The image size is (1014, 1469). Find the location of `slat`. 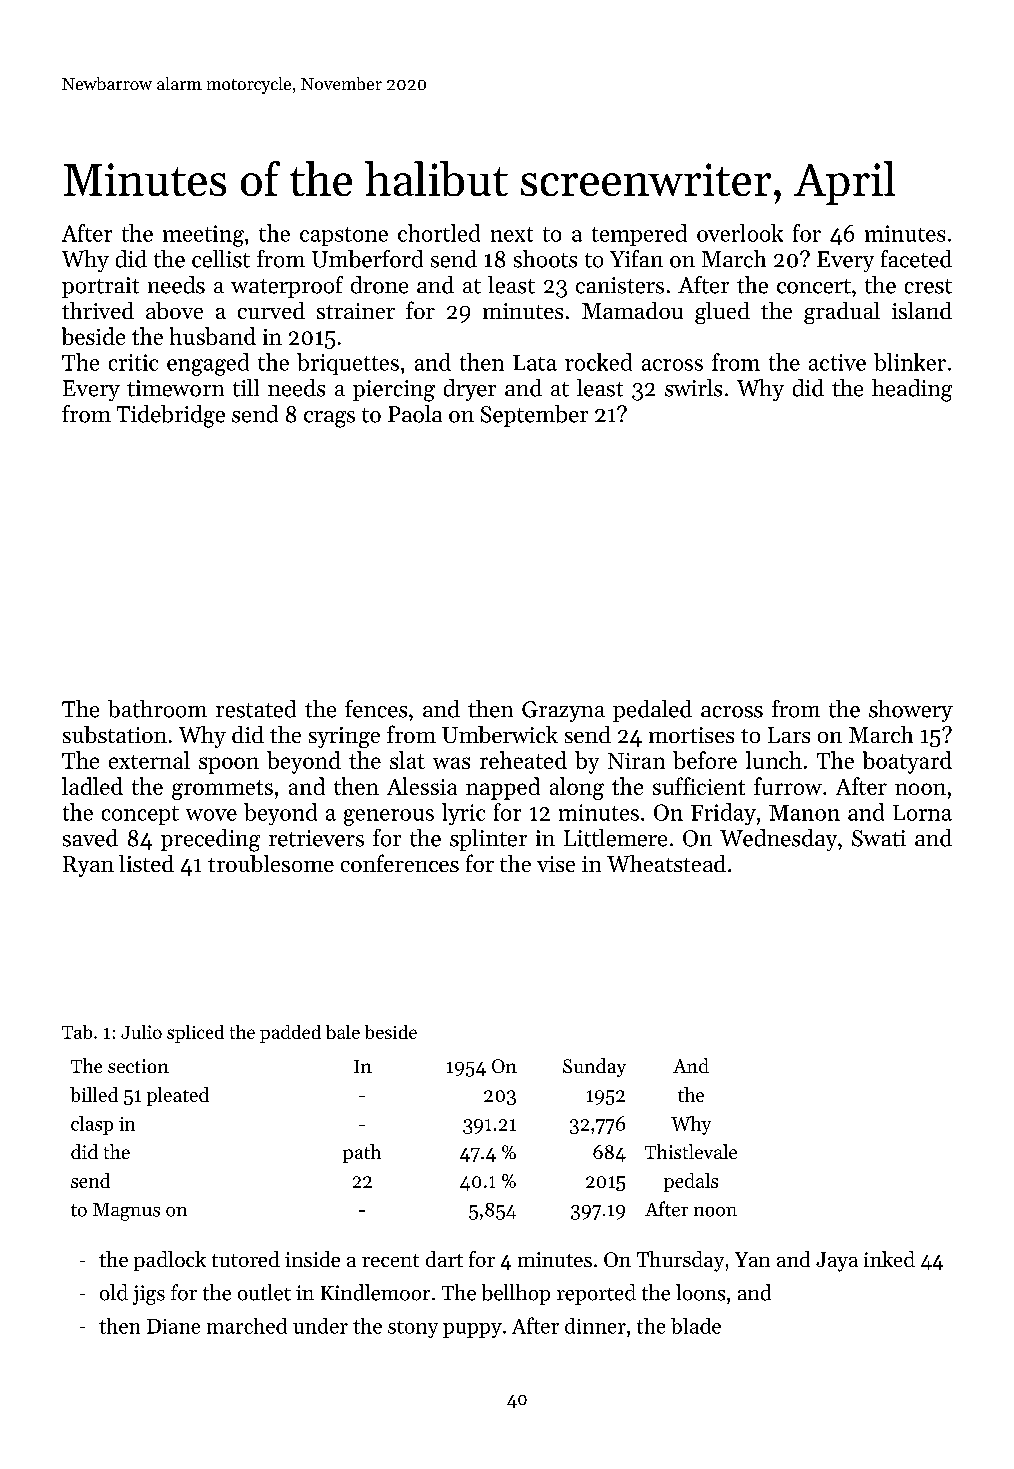

slat is located at coordinates (407, 760).
